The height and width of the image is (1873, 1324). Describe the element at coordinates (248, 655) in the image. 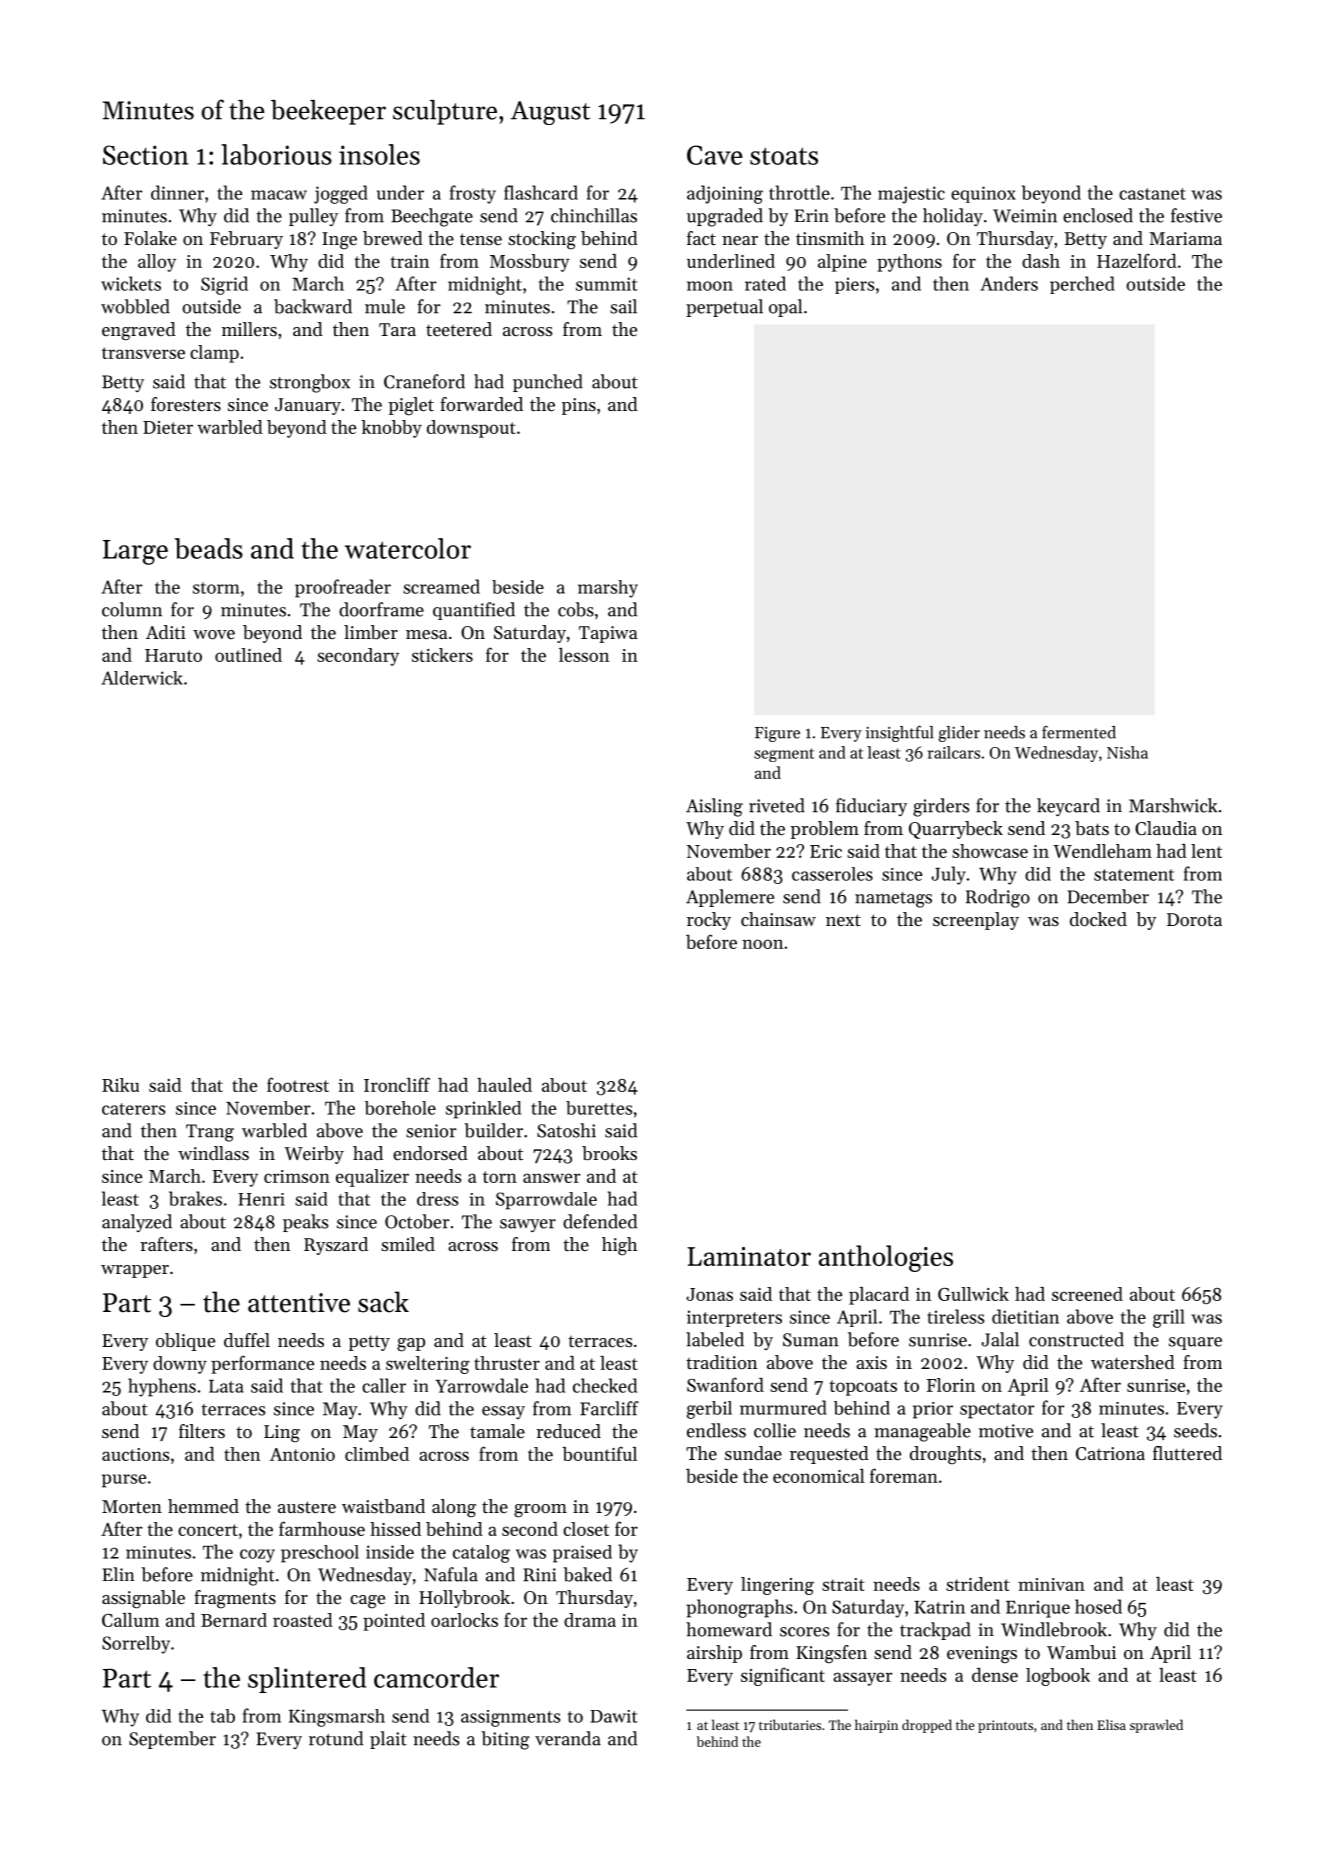

I see `outlined` at that location.
